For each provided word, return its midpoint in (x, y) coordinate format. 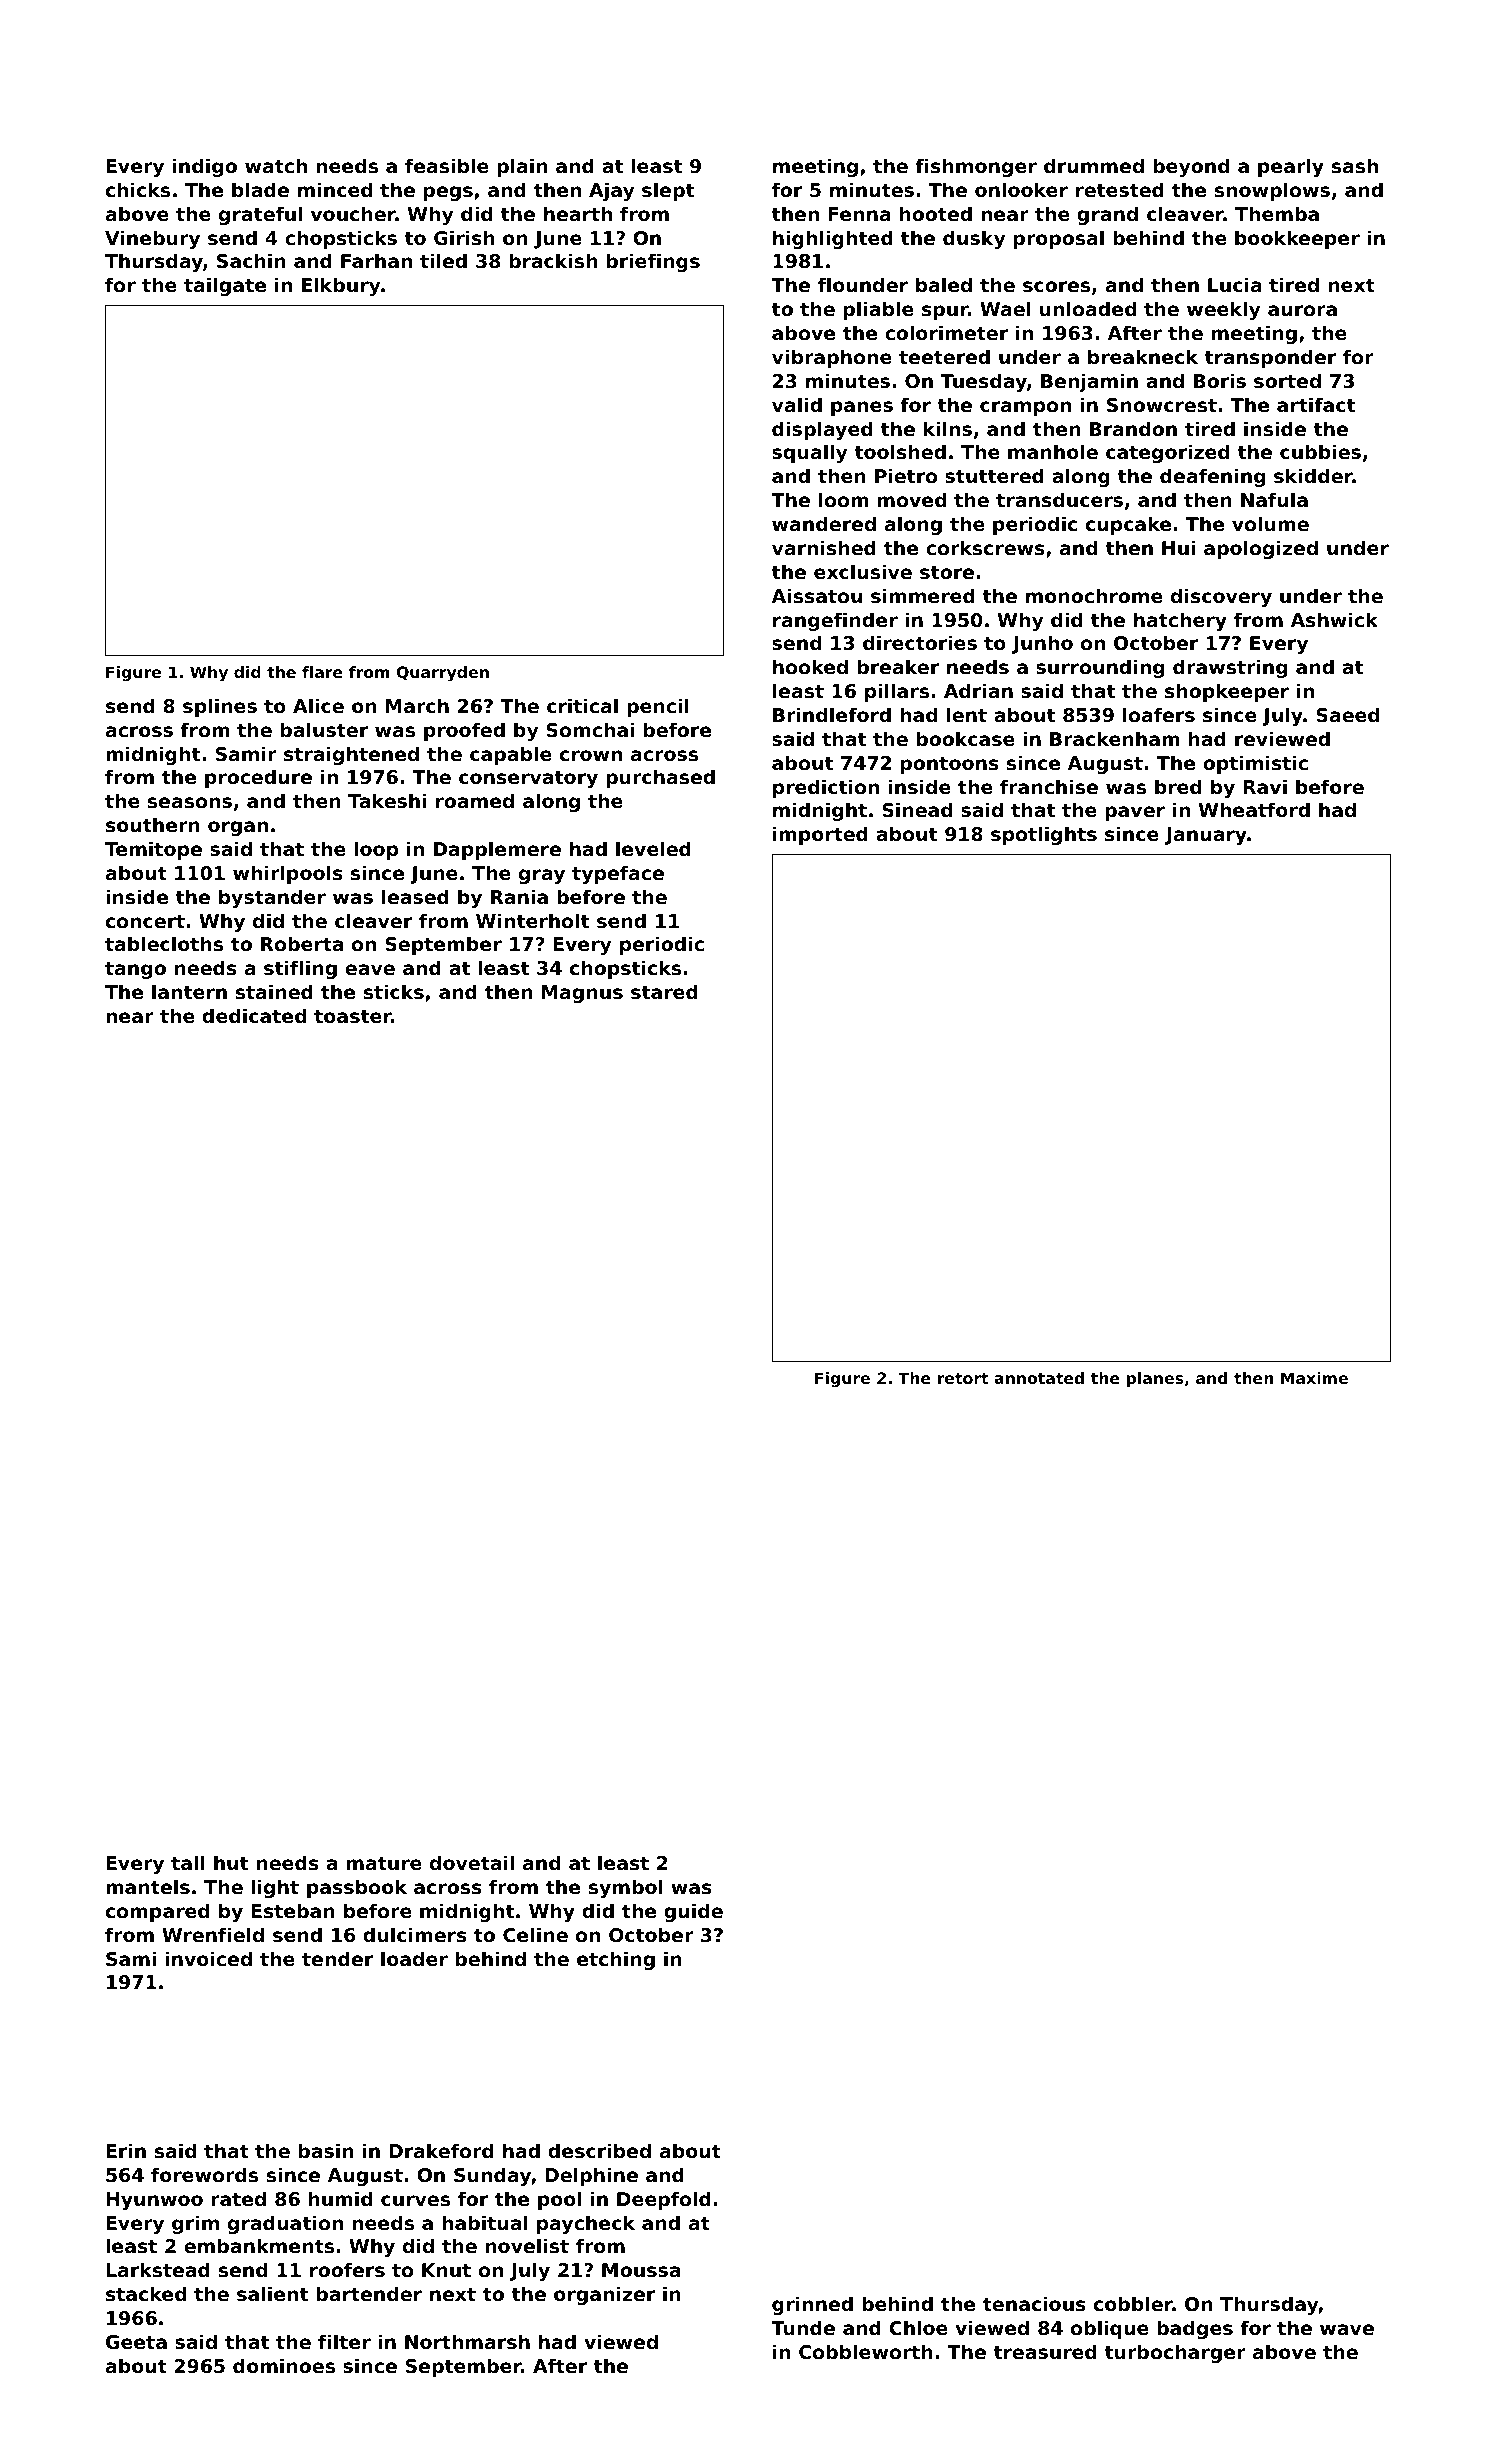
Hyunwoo (154, 2201)
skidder (1313, 475)
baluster (324, 729)
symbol (626, 1888)
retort (963, 1378)
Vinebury (152, 239)
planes (1155, 1380)
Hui (1178, 547)
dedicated (254, 1015)
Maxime (1314, 1378)
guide (693, 1912)
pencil (658, 707)
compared (157, 1912)
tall (188, 1862)
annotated (1039, 1378)
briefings (653, 262)
